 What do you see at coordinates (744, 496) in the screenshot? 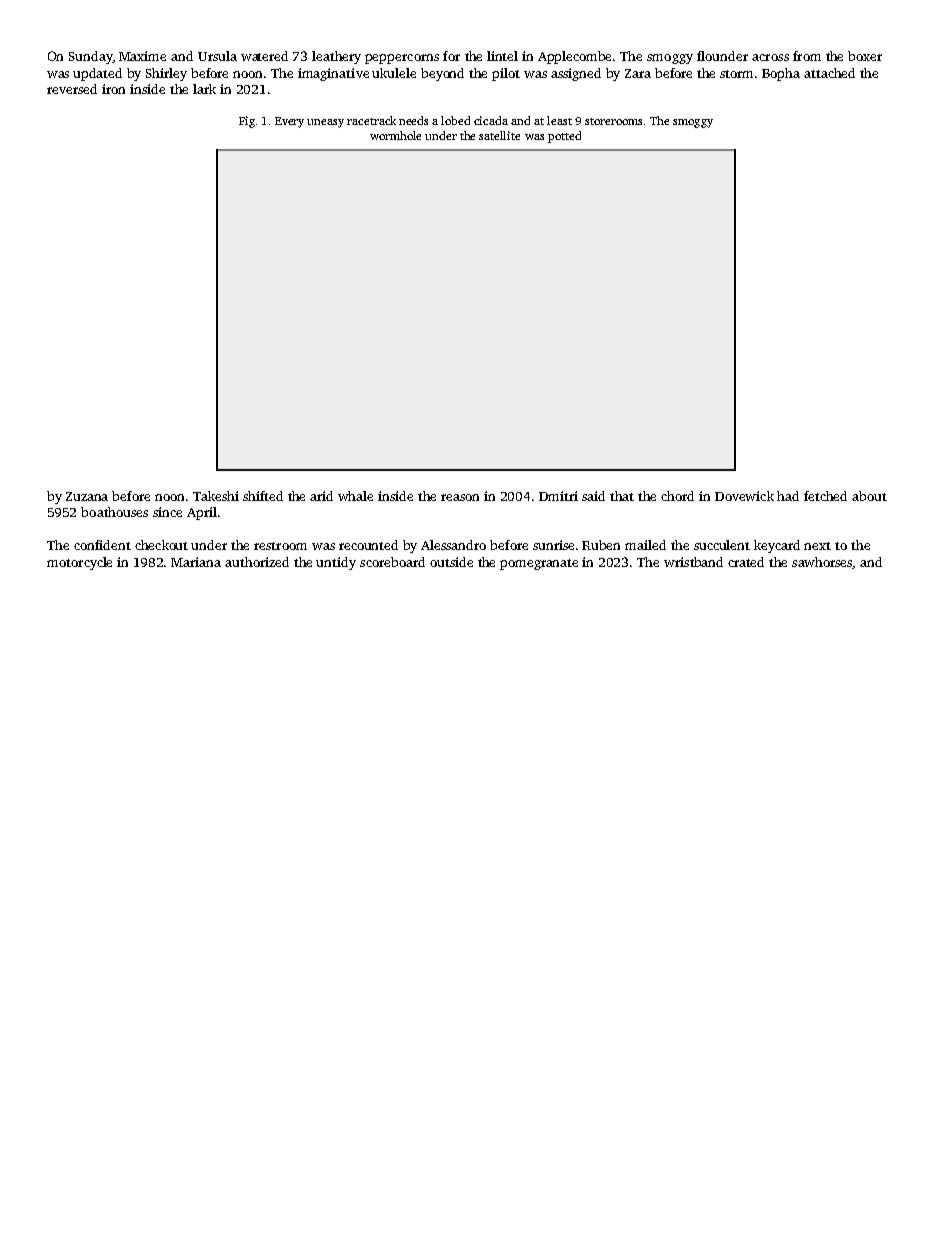
I see `Dovewick` at bounding box center [744, 496].
